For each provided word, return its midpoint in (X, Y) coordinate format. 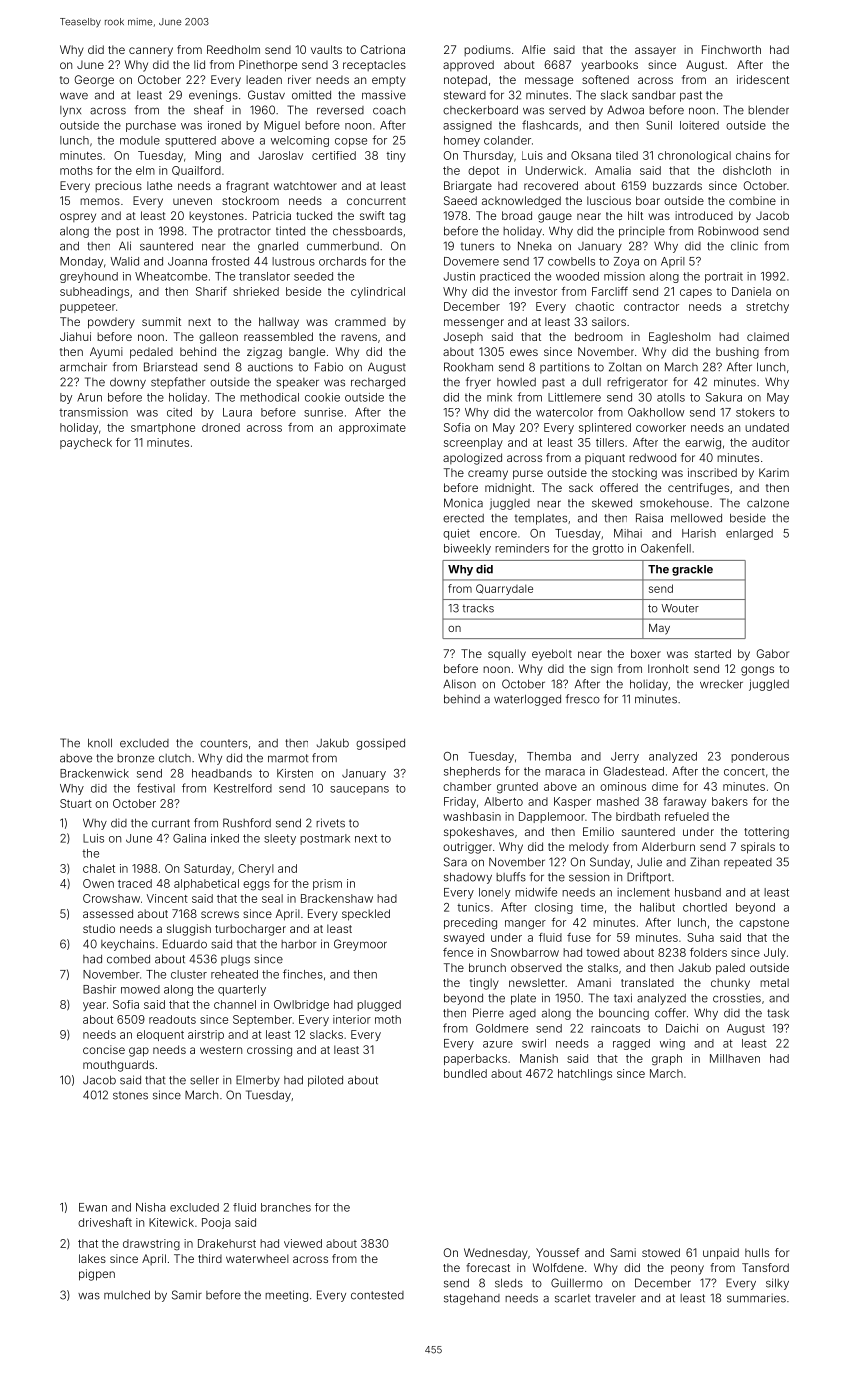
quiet (456, 534)
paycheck (86, 443)
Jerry (625, 757)
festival (156, 788)
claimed (768, 336)
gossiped (380, 744)
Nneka (535, 246)
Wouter (680, 608)
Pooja (216, 1223)
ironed (224, 125)
